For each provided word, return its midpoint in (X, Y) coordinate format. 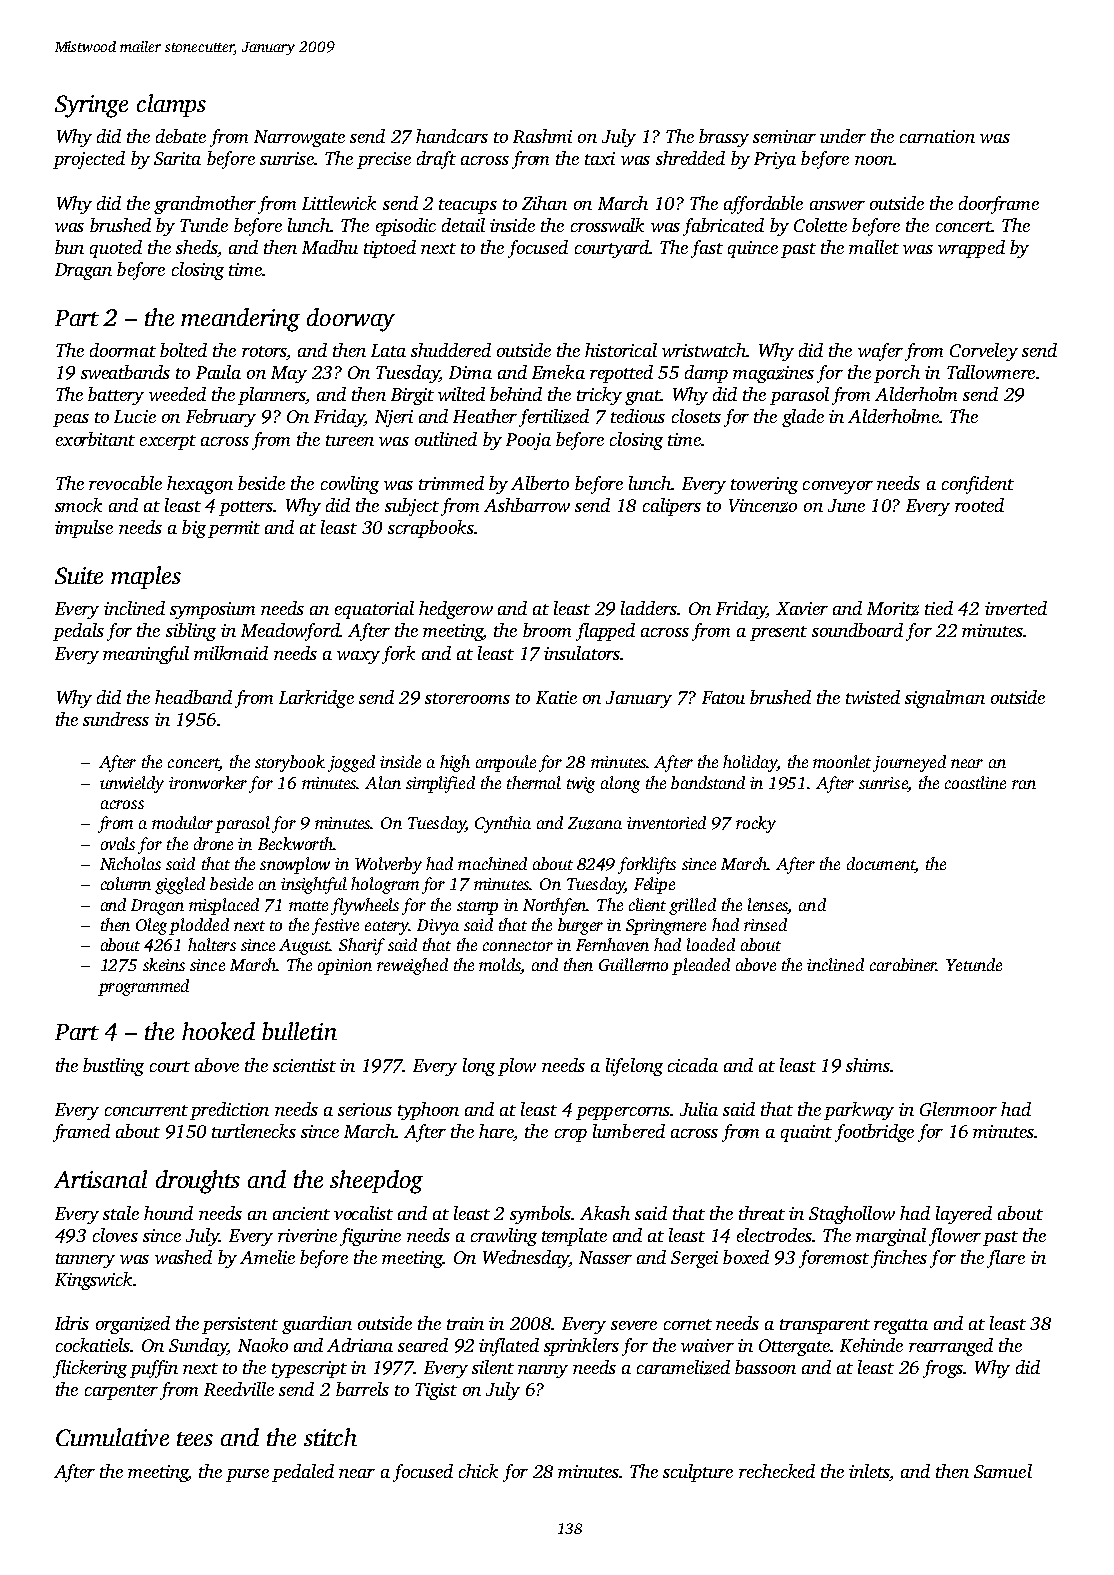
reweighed (412, 966)
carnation (937, 136)
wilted (461, 394)
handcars (452, 136)
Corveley (984, 352)
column (126, 883)
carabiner (903, 964)
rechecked (777, 1471)
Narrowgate (299, 138)
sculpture (698, 1473)
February (221, 418)
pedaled (303, 1473)
